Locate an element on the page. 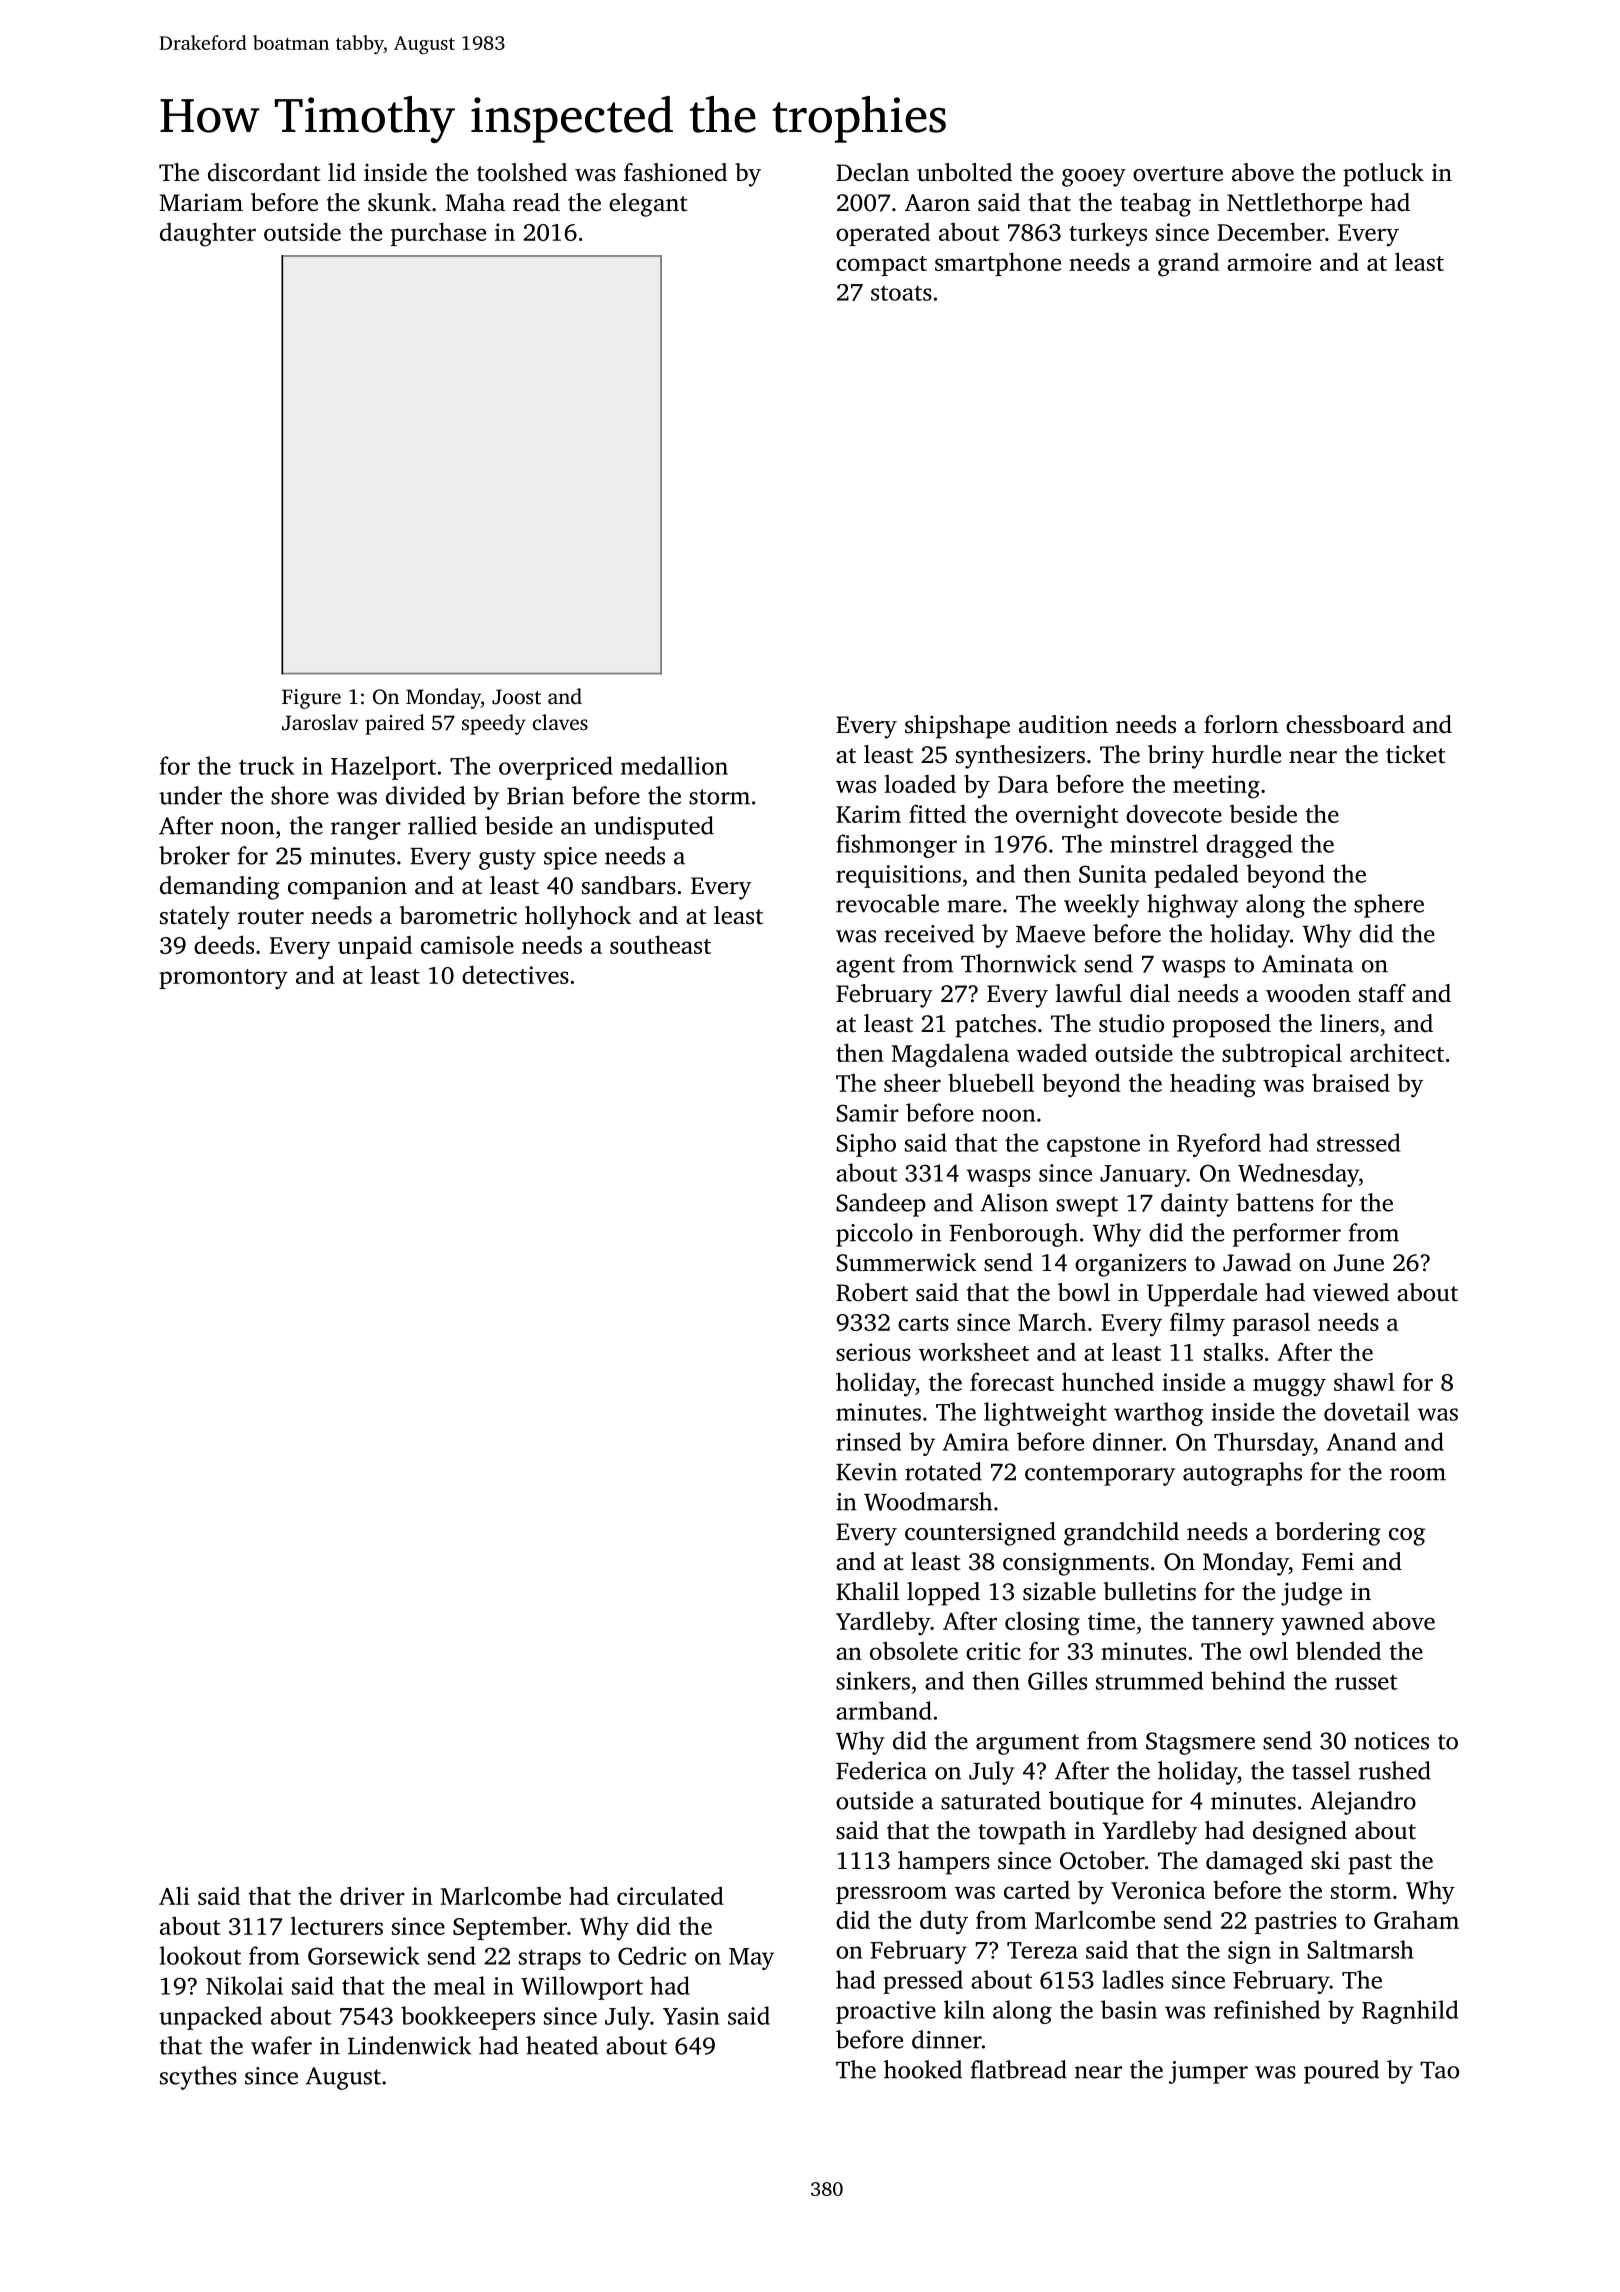  Joost is located at coordinates (516, 697).
